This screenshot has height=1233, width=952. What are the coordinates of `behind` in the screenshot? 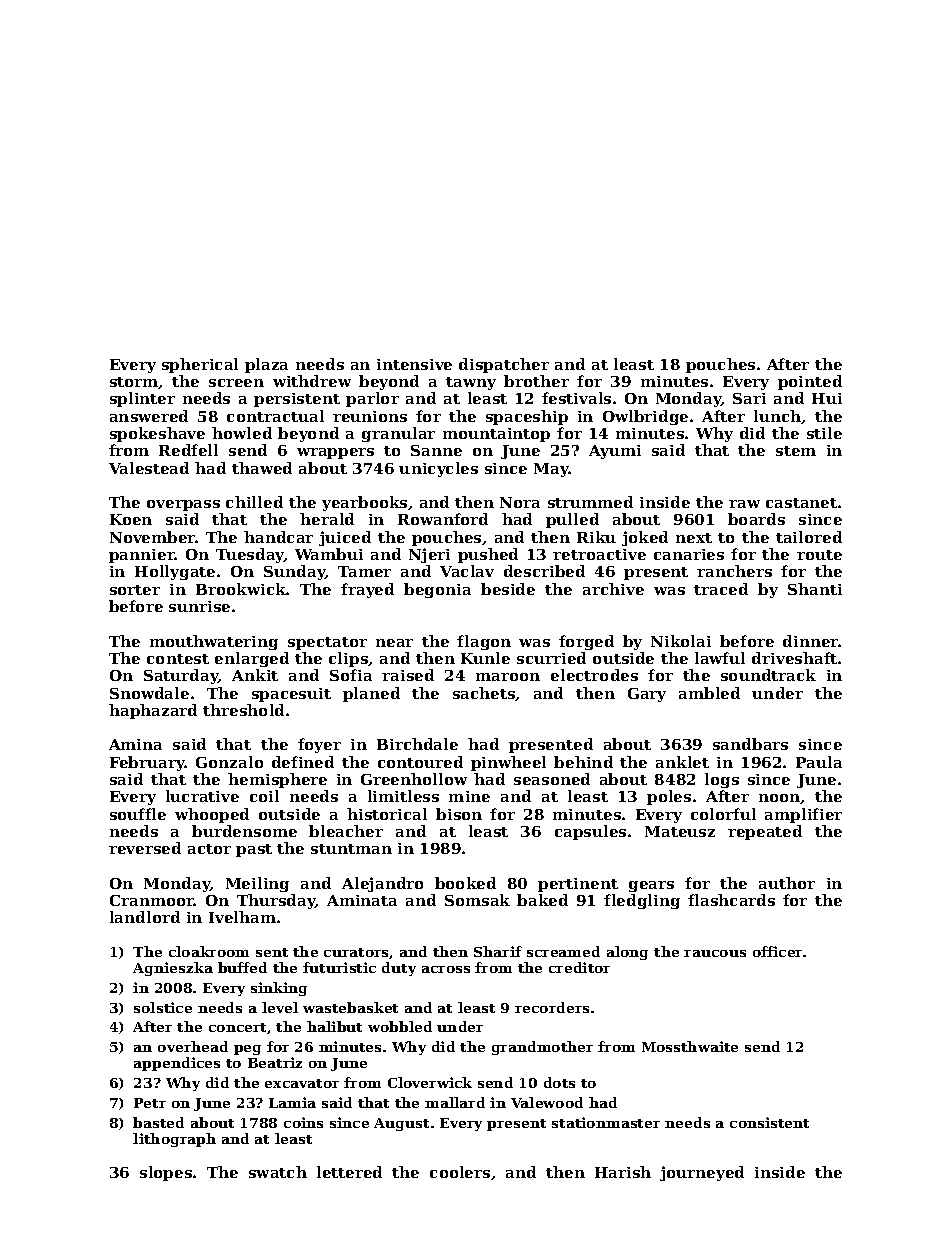 It's located at (583, 762).
